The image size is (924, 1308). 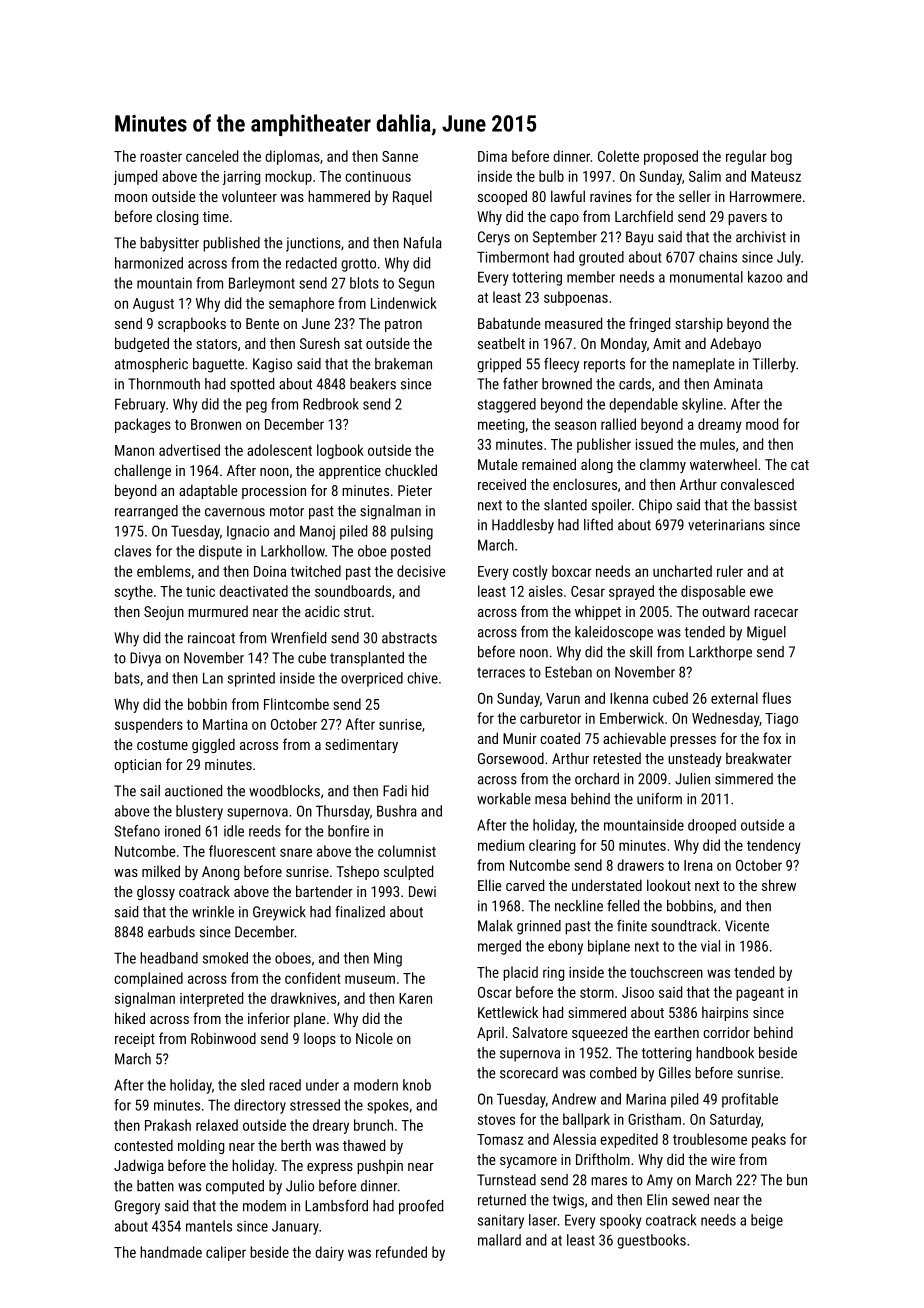 I want to click on published, so click(x=231, y=244).
